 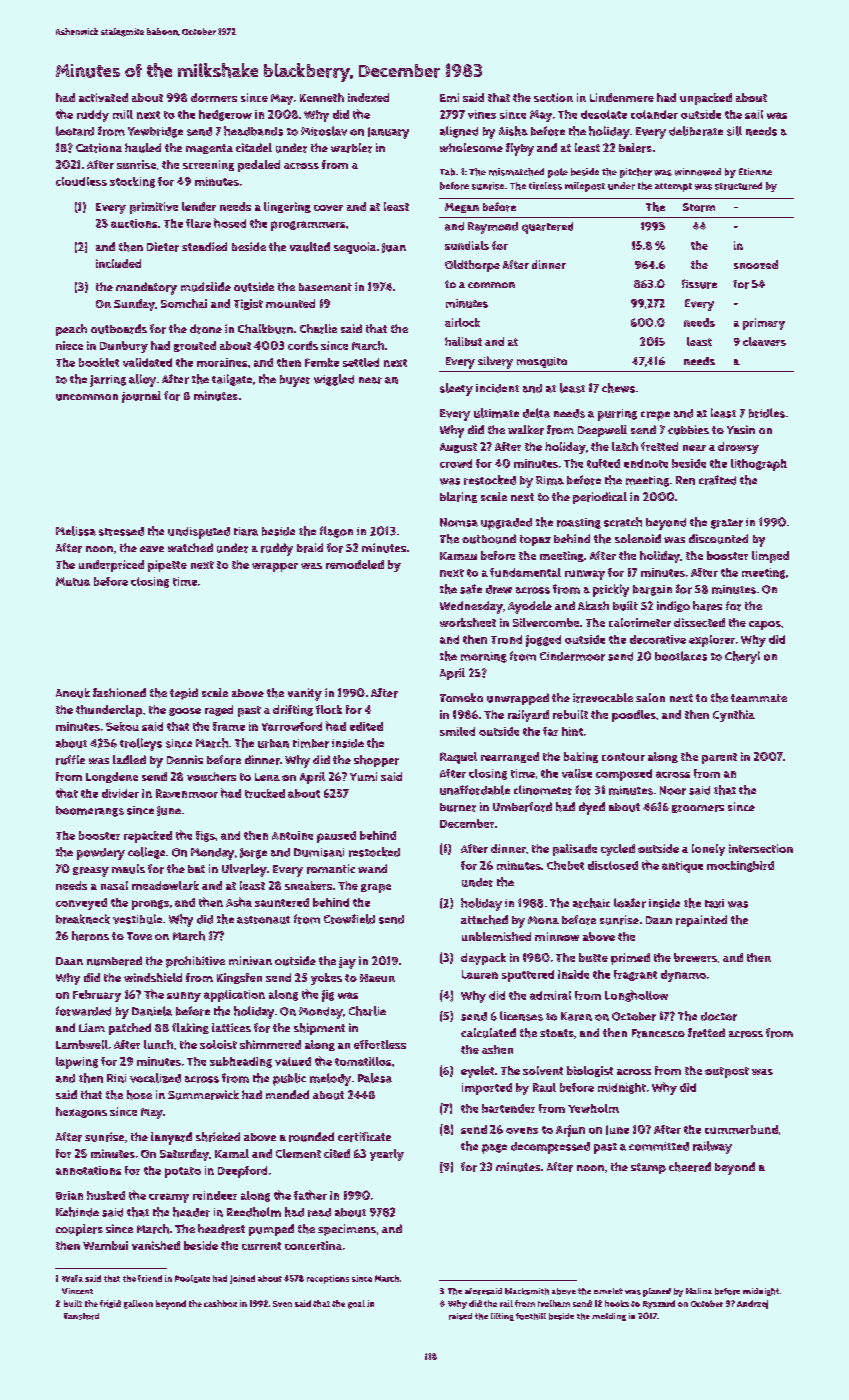 What do you see at coordinates (376, 761) in the document?
I see `shopper` at bounding box center [376, 761].
